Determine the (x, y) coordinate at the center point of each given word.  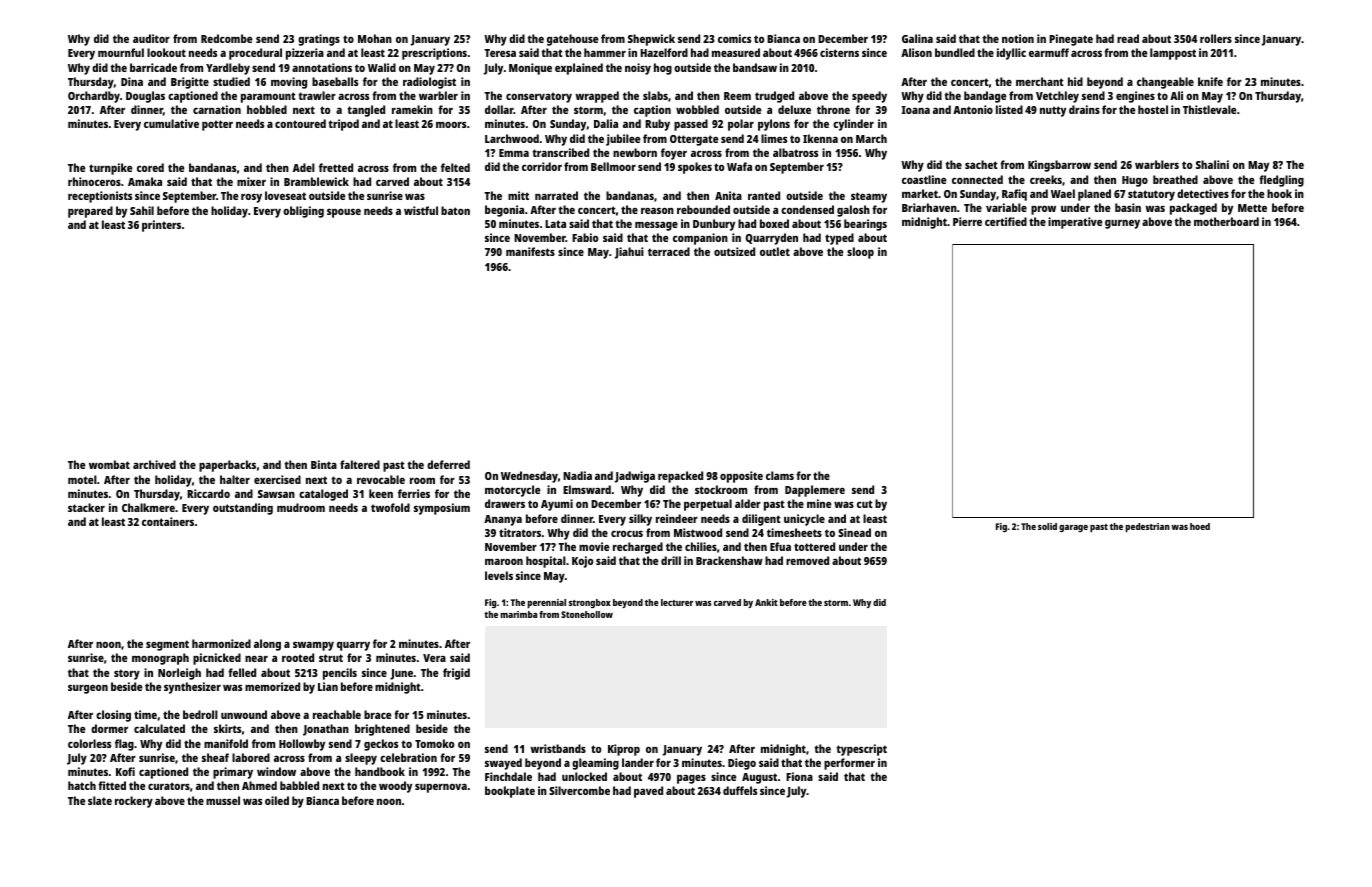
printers (161, 226)
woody (395, 787)
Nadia (577, 475)
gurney (1122, 224)
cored (150, 167)
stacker (86, 507)
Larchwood (512, 138)
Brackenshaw (729, 560)
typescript (861, 750)
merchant (1040, 81)
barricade (153, 67)
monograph (160, 659)
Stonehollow (587, 614)
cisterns (839, 52)
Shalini (1212, 164)
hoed (1200, 526)
